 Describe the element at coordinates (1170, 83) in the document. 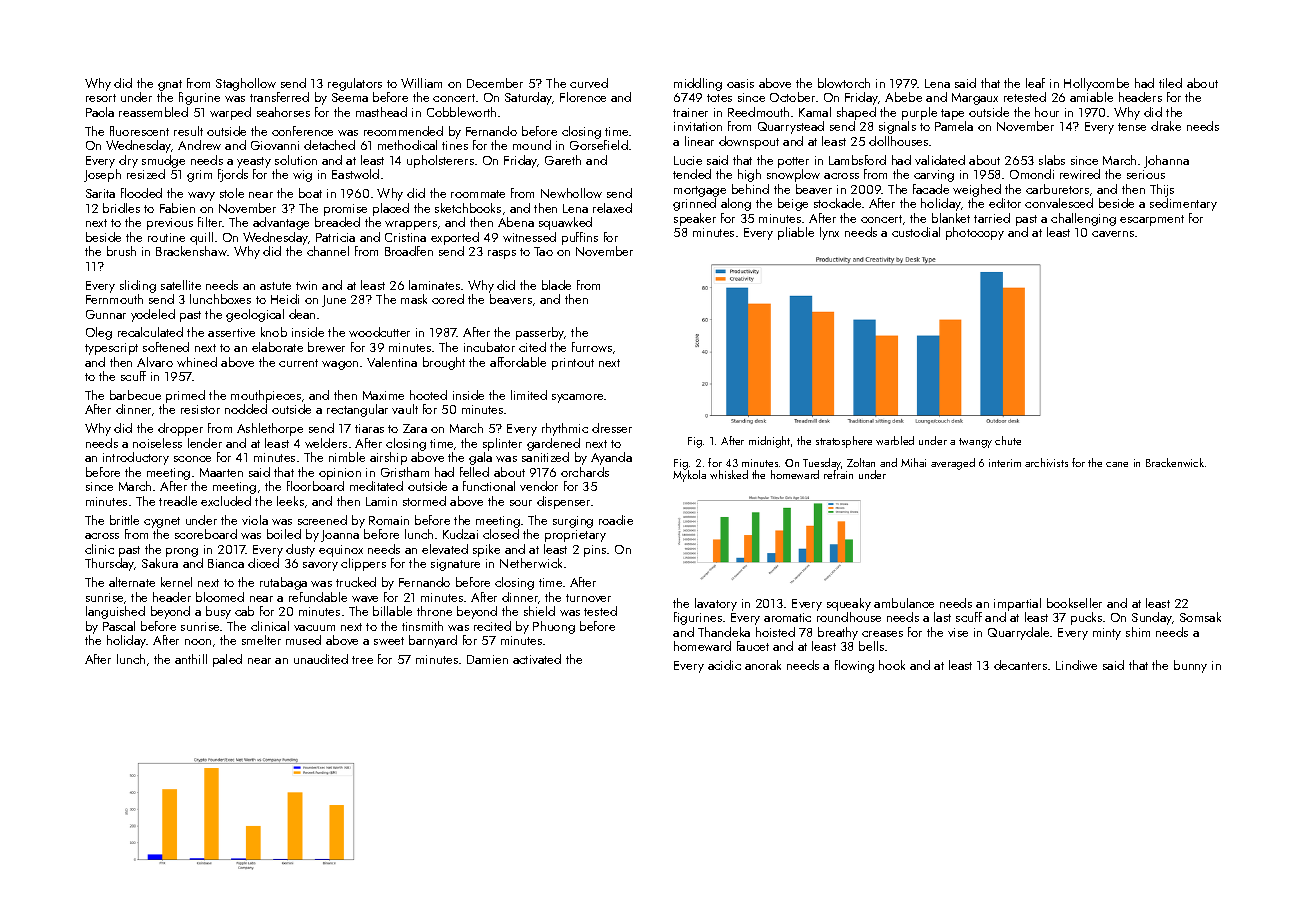

I see `tiled` at that location.
